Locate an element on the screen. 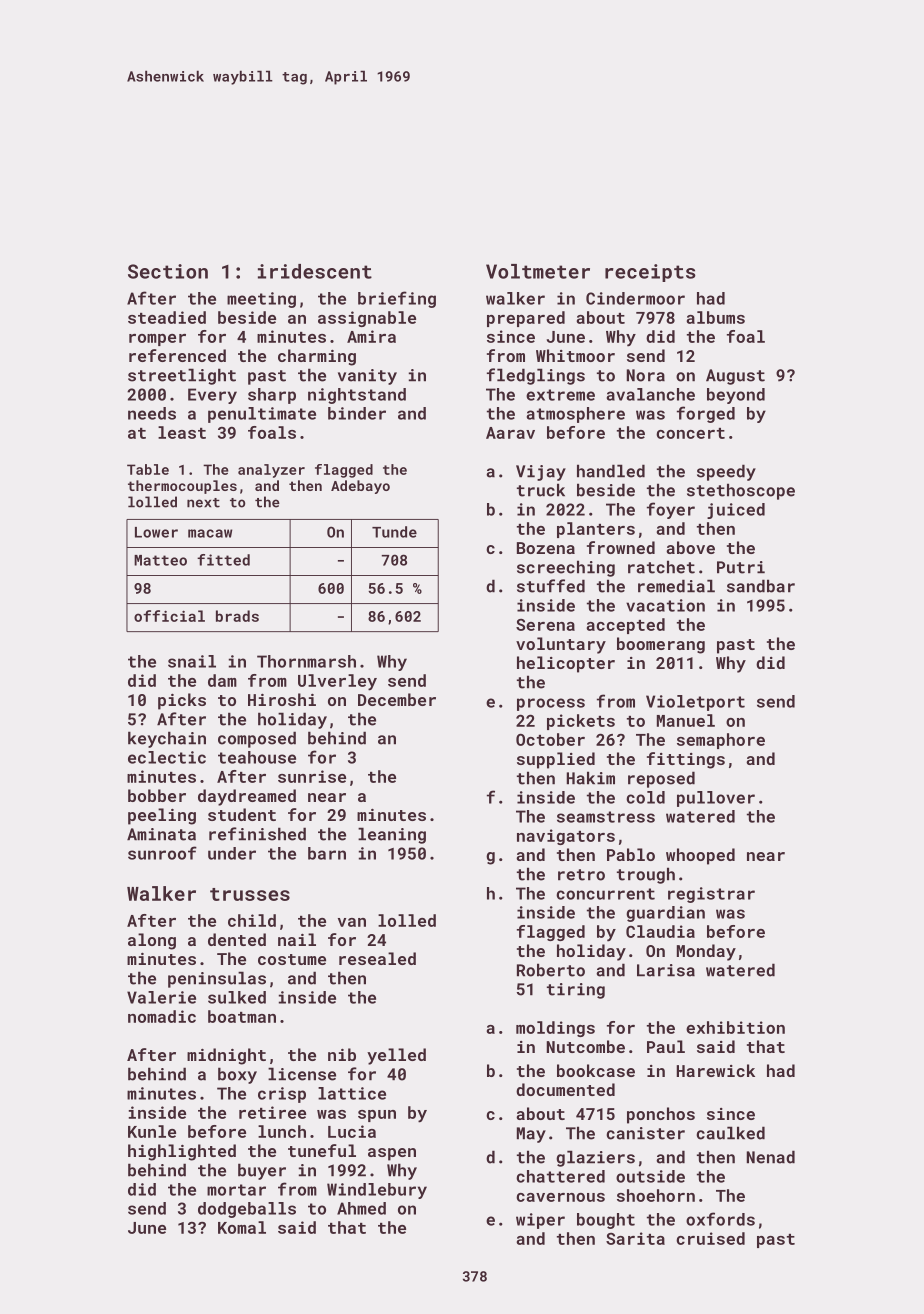 The image size is (924, 1314). wiper is located at coordinates (540, 1221).
